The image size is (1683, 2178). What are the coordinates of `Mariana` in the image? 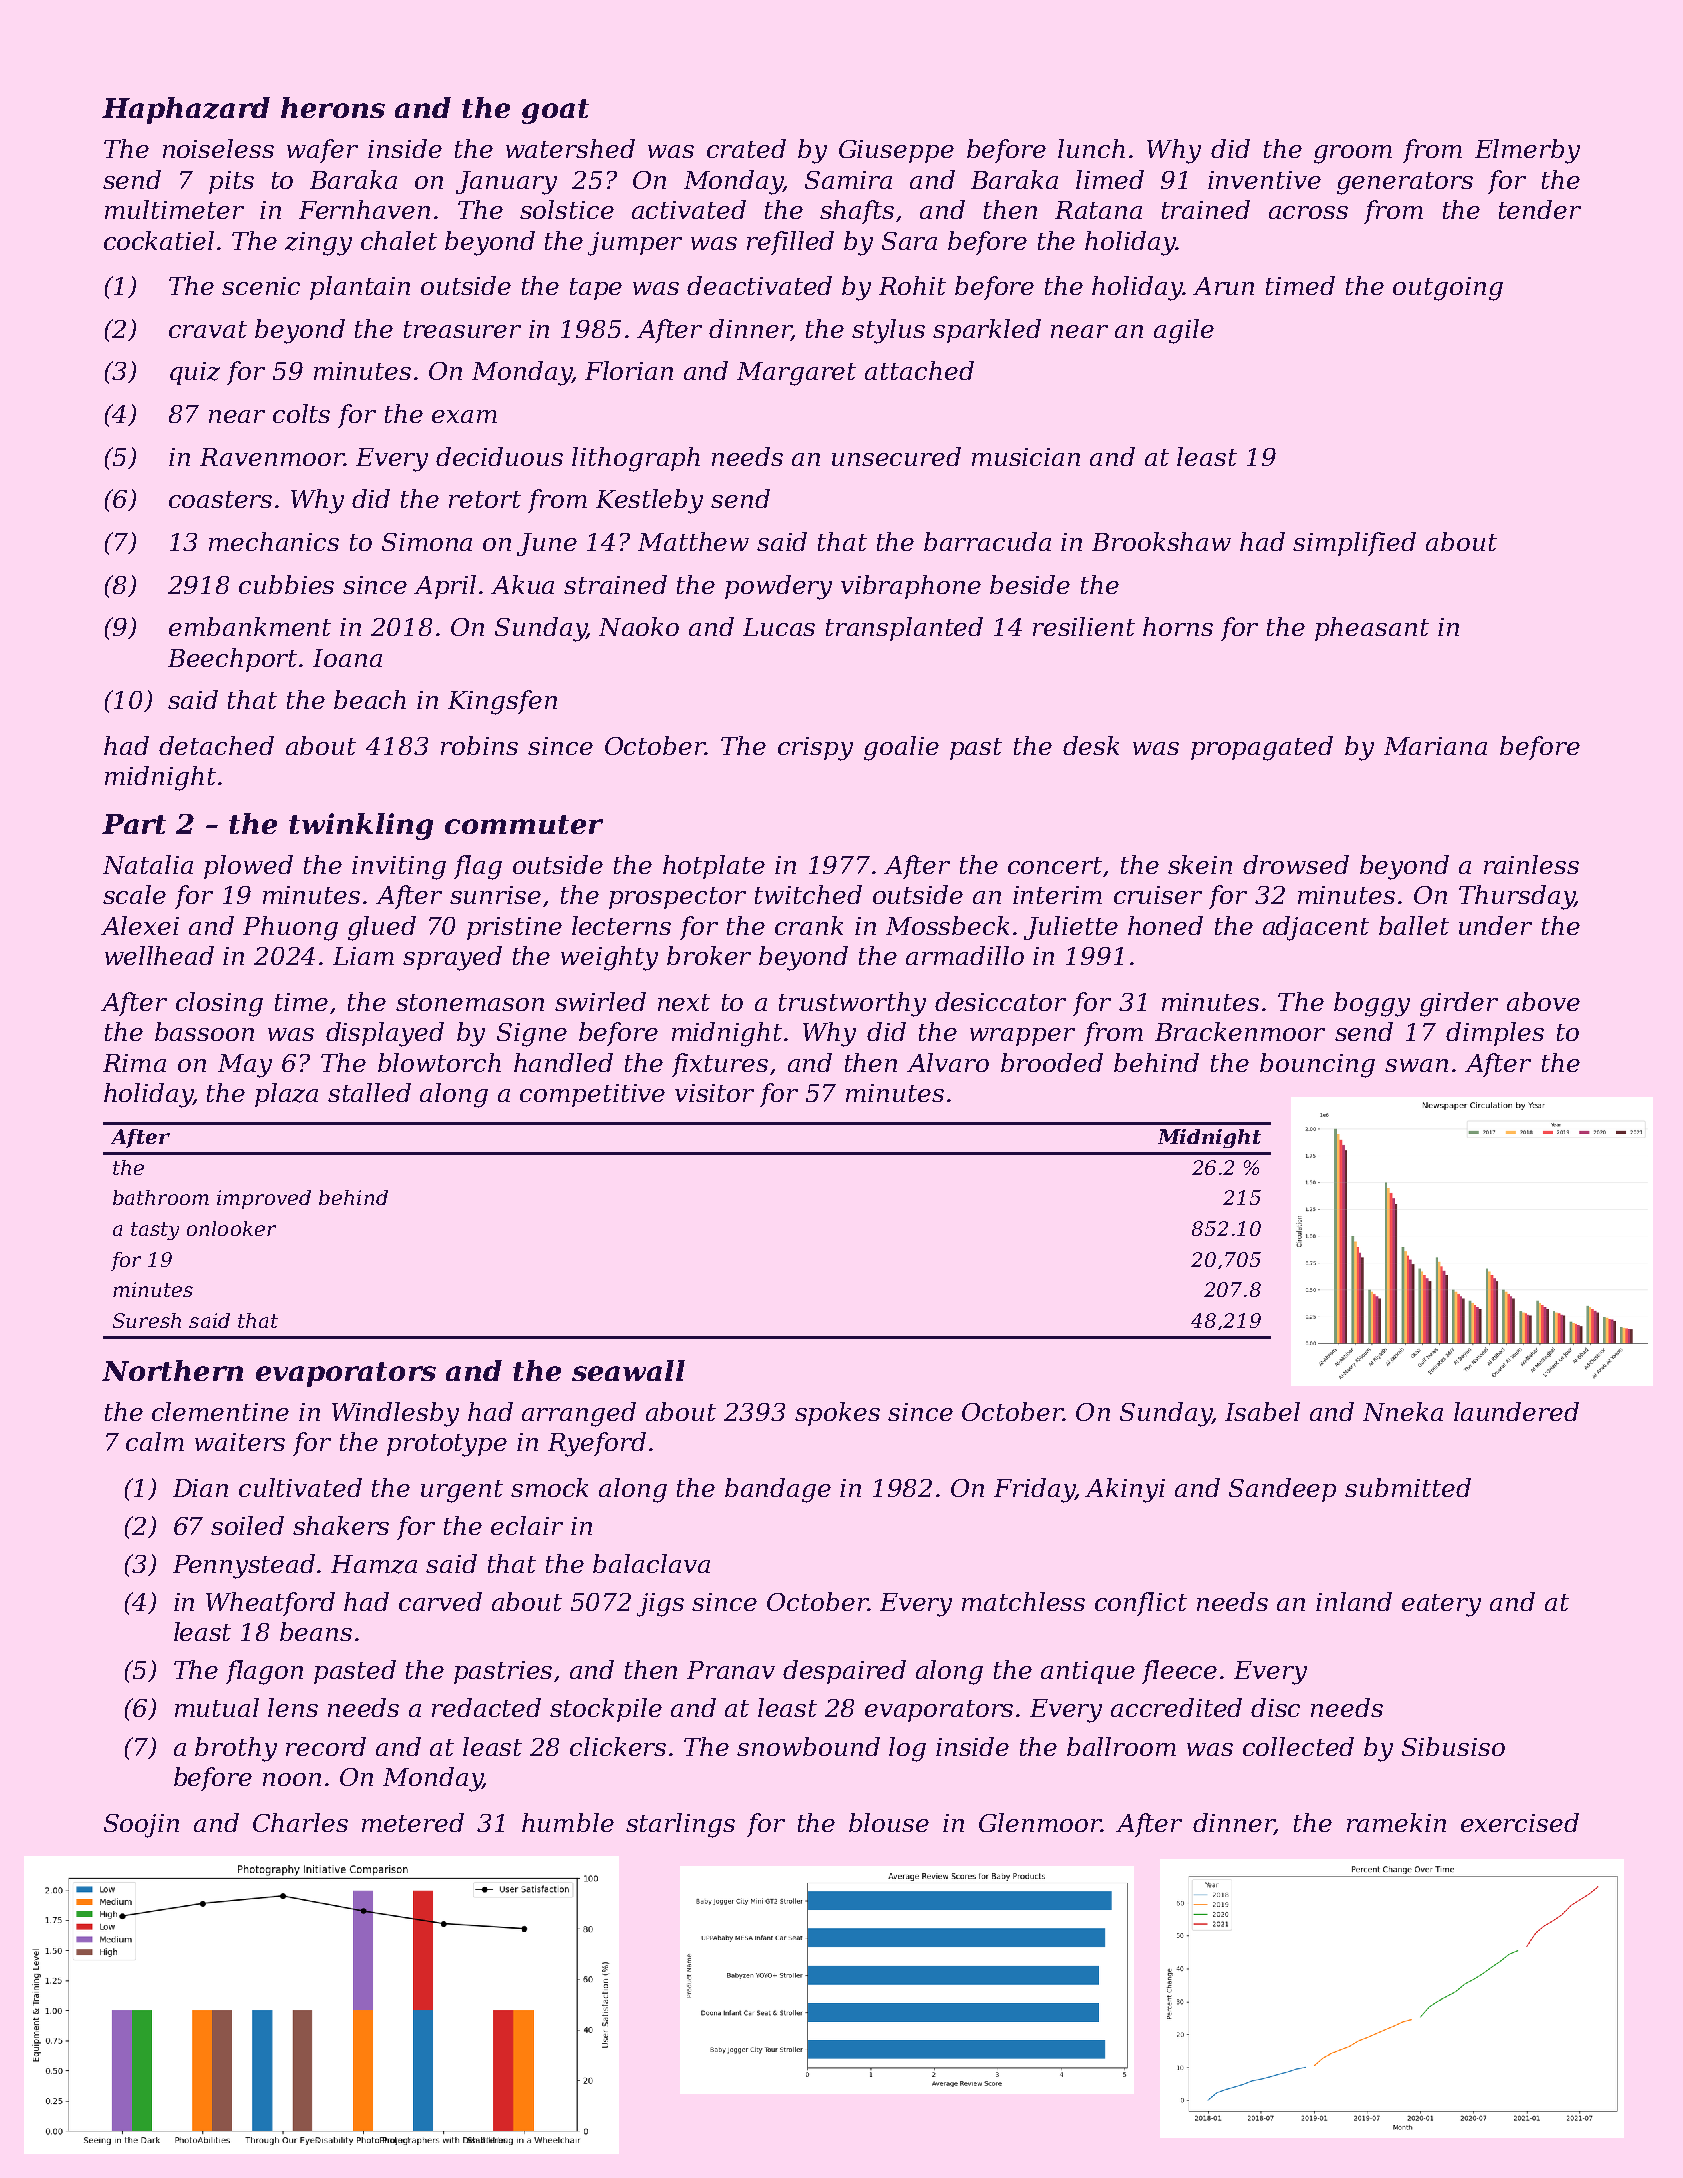 It's located at (1435, 746).
